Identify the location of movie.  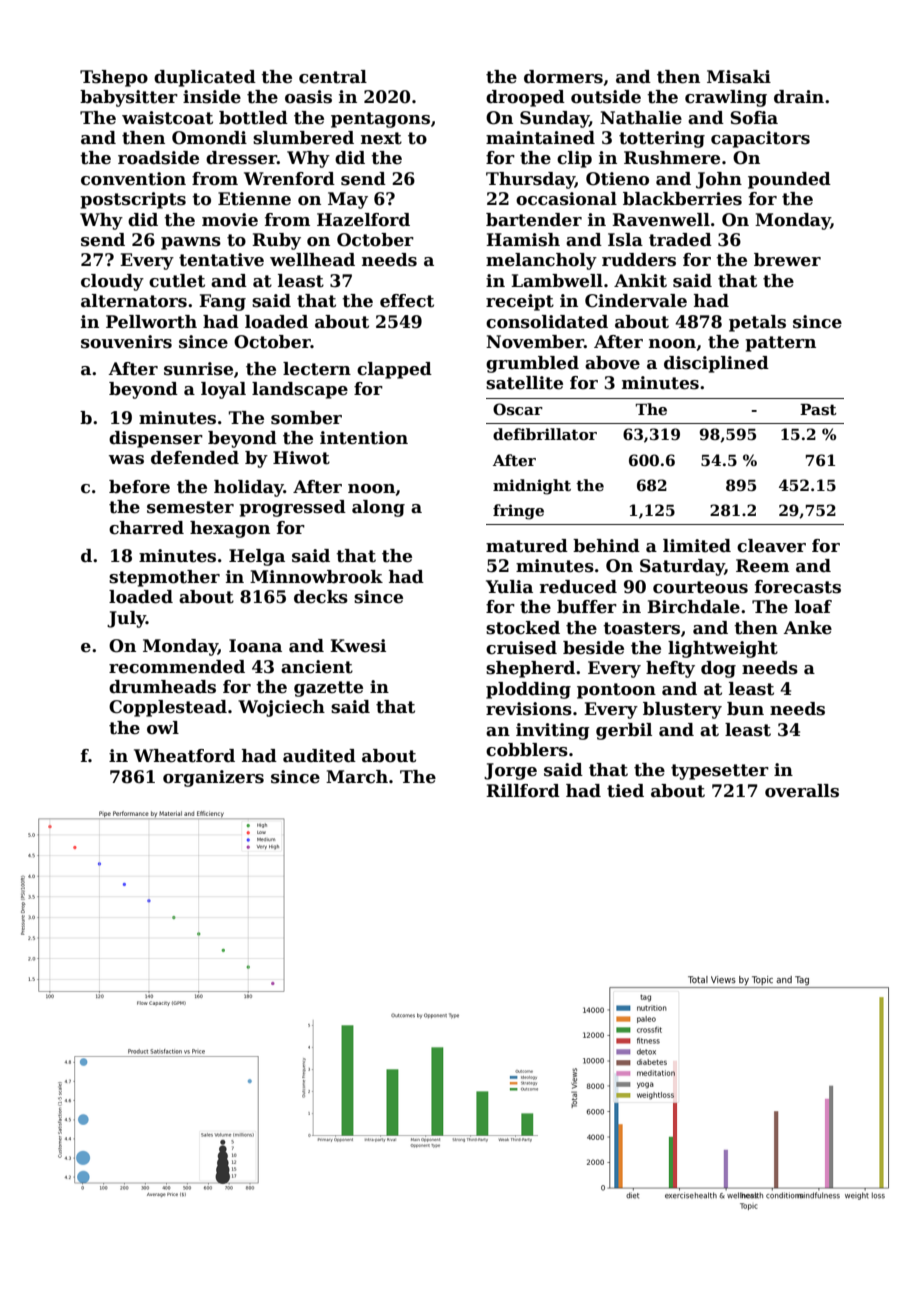
(230, 220).
